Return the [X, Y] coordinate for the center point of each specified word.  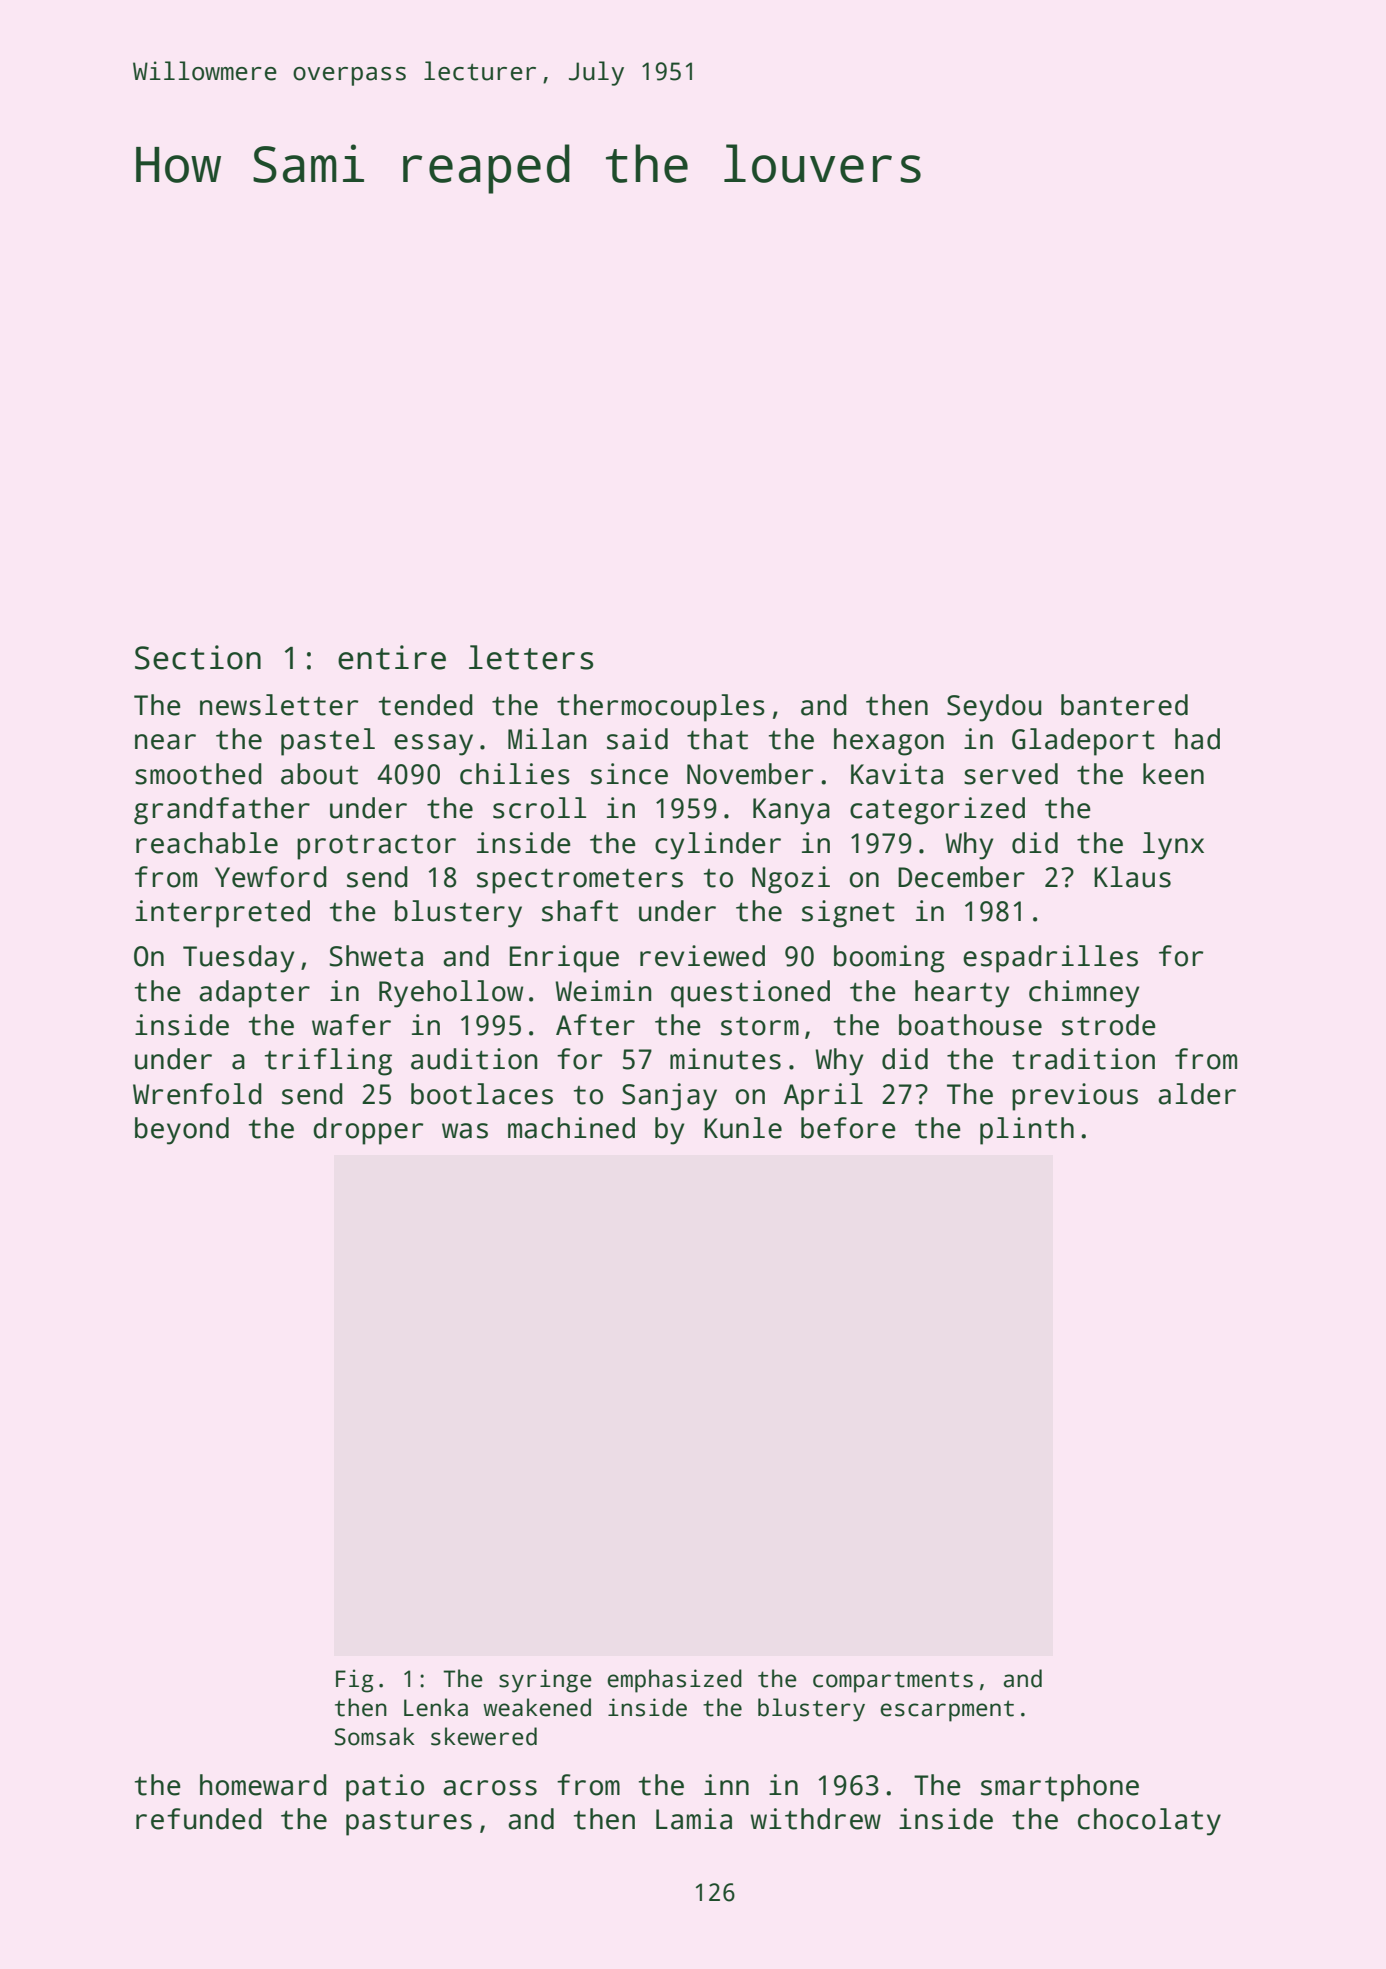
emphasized [674, 1681]
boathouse [970, 1025]
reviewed [702, 956]
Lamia [694, 1819]
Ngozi [791, 880]
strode [1109, 1025]
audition [474, 1059]
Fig [355, 1681]
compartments [893, 1682]
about [319, 774]
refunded [199, 1819]
